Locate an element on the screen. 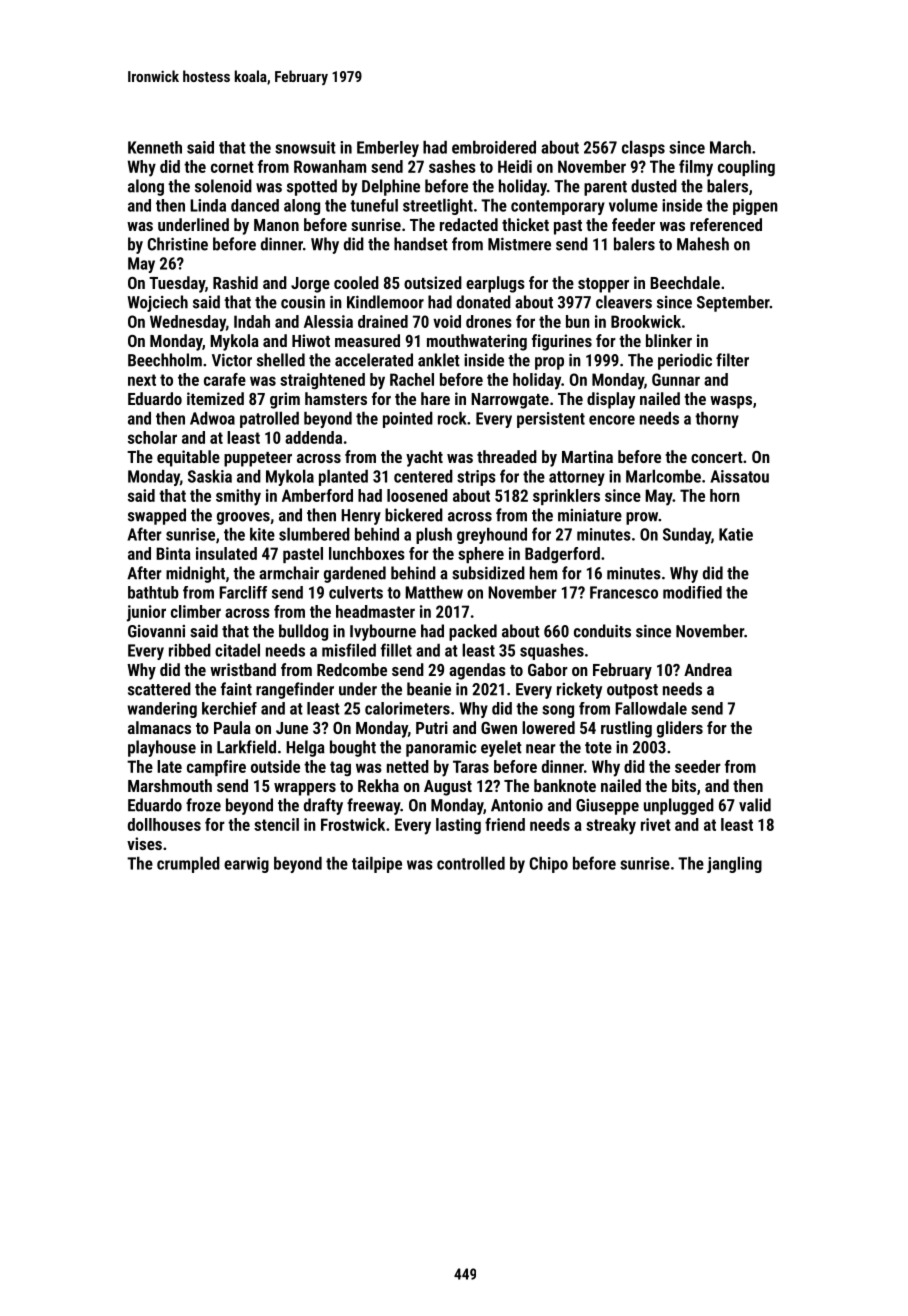 The width and height of the screenshot is (908, 1316). grim is located at coordinates (285, 400).
